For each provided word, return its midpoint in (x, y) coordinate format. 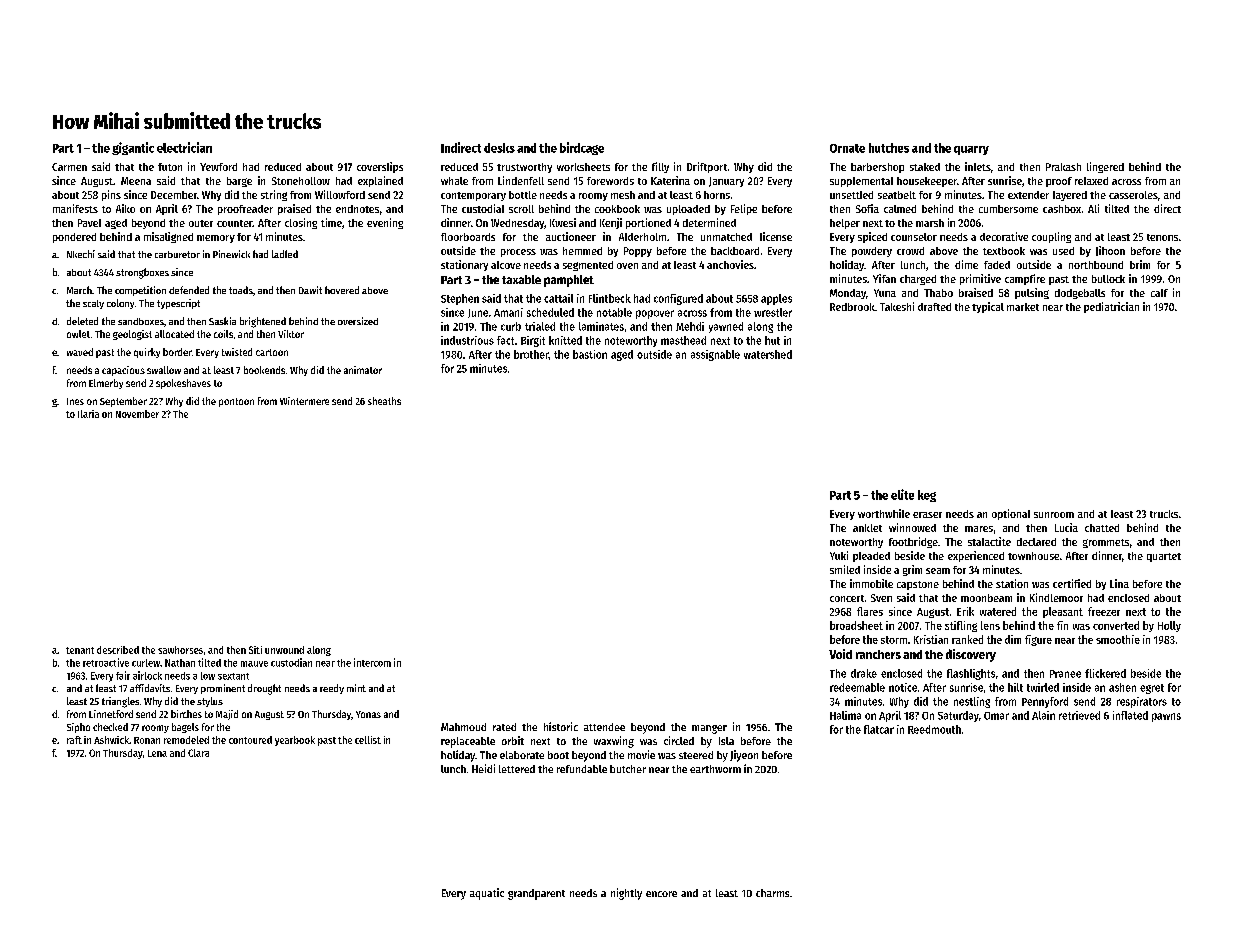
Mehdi (690, 326)
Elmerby (106, 384)
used (1063, 251)
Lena (157, 753)
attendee (604, 727)
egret (1152, 689)
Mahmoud (463, 727)
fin (1062, 625)
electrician (184, 147)
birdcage (582, 148)
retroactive (106, 662)
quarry (971, 150)
